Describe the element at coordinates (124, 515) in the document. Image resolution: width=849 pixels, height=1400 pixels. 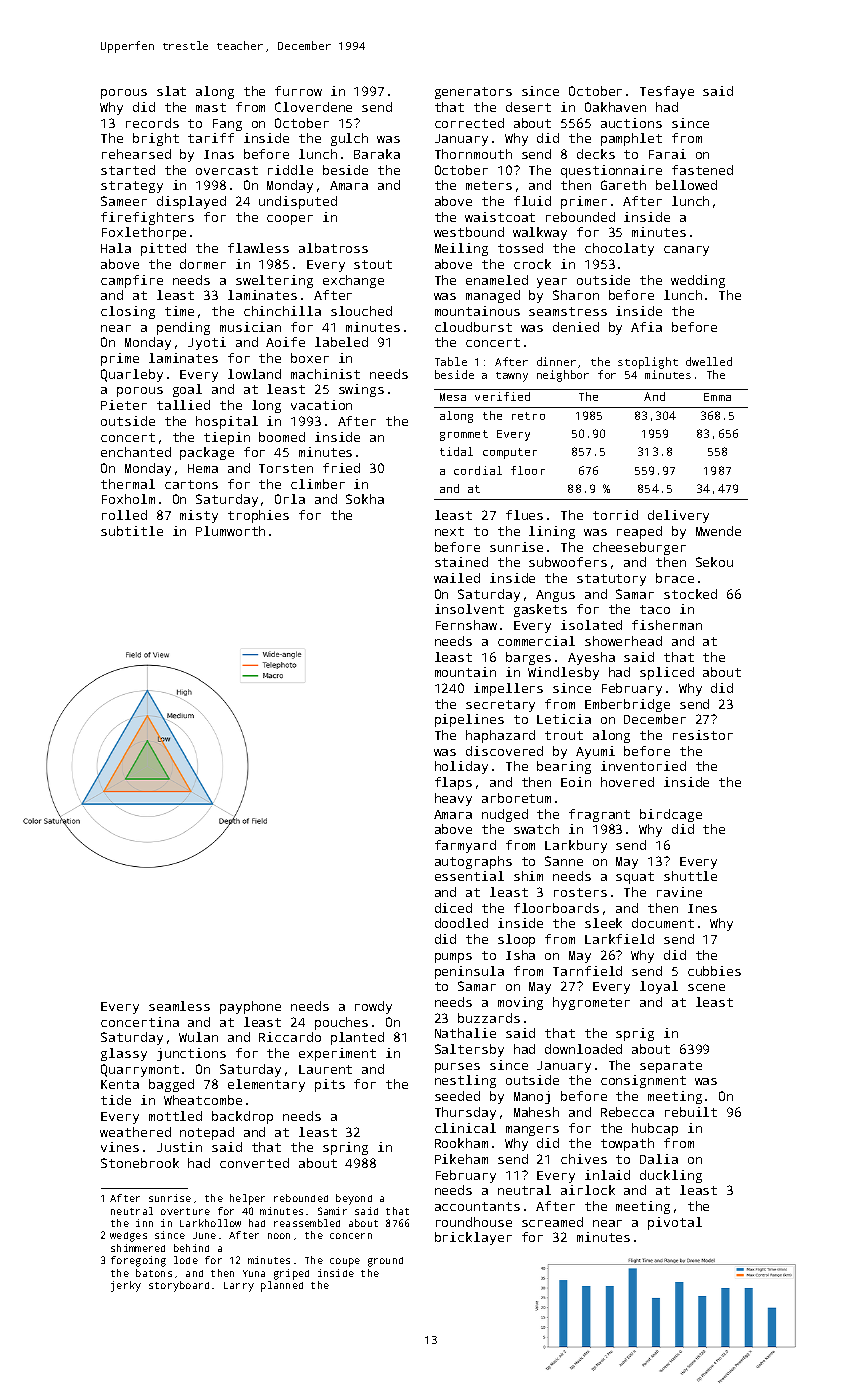
I see `rolled` at that location.
